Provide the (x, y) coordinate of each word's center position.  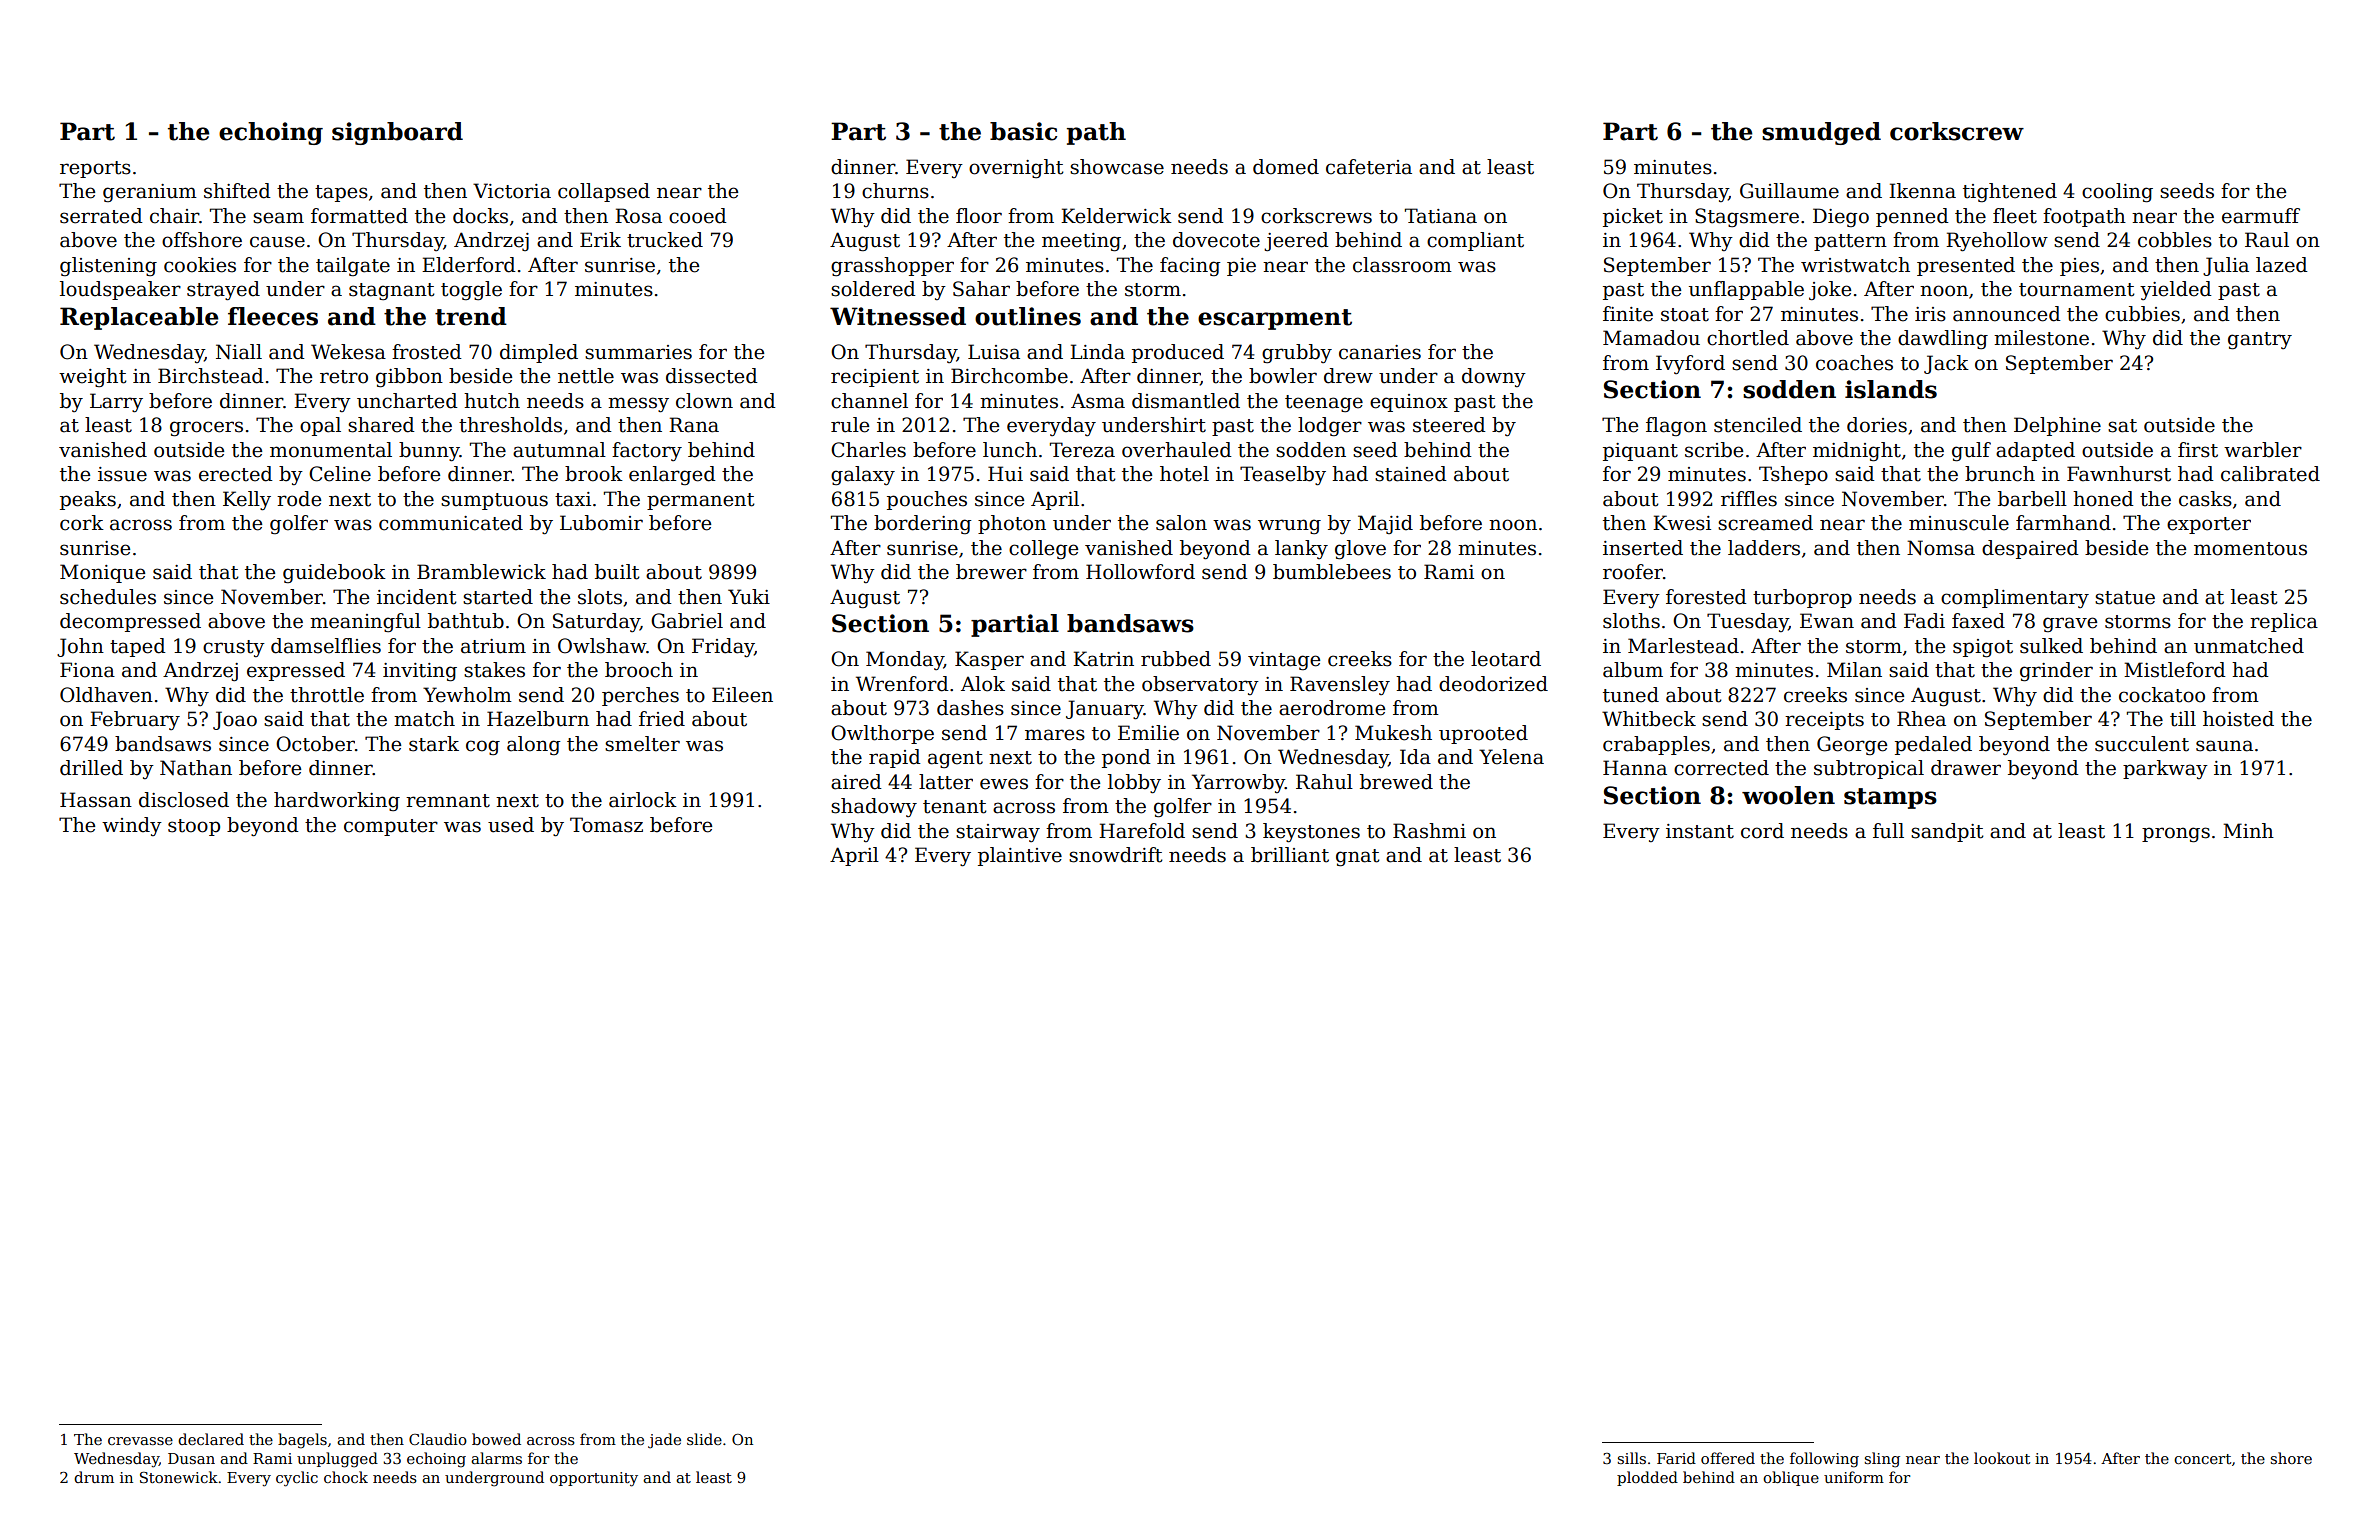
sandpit (1947, 832)
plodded (1647, 1478)
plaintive (1020, 856)
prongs (2176, 835)
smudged (1821, 133)
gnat (1358, 858)
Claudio (438, 1439)
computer (391, 827)
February (135, 720)
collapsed (604, 192)
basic (1023, 131)
